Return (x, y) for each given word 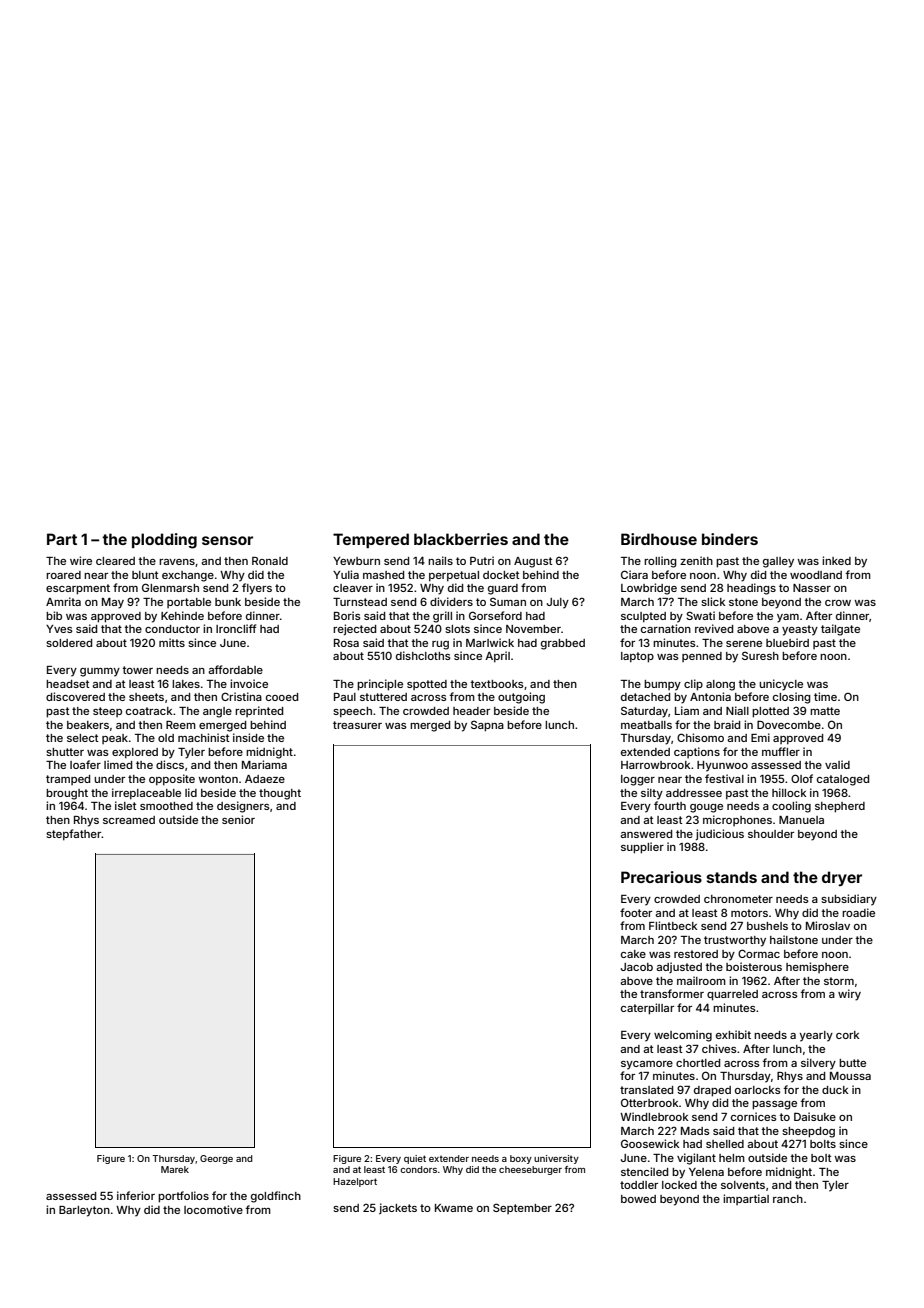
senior (238, 819)
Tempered (371, 540)
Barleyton (84, 1211)
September (522, 1208)
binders (730, 539)
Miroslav (828, 925)
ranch (788, 1199)
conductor (172, 629)
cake (633, 954)
